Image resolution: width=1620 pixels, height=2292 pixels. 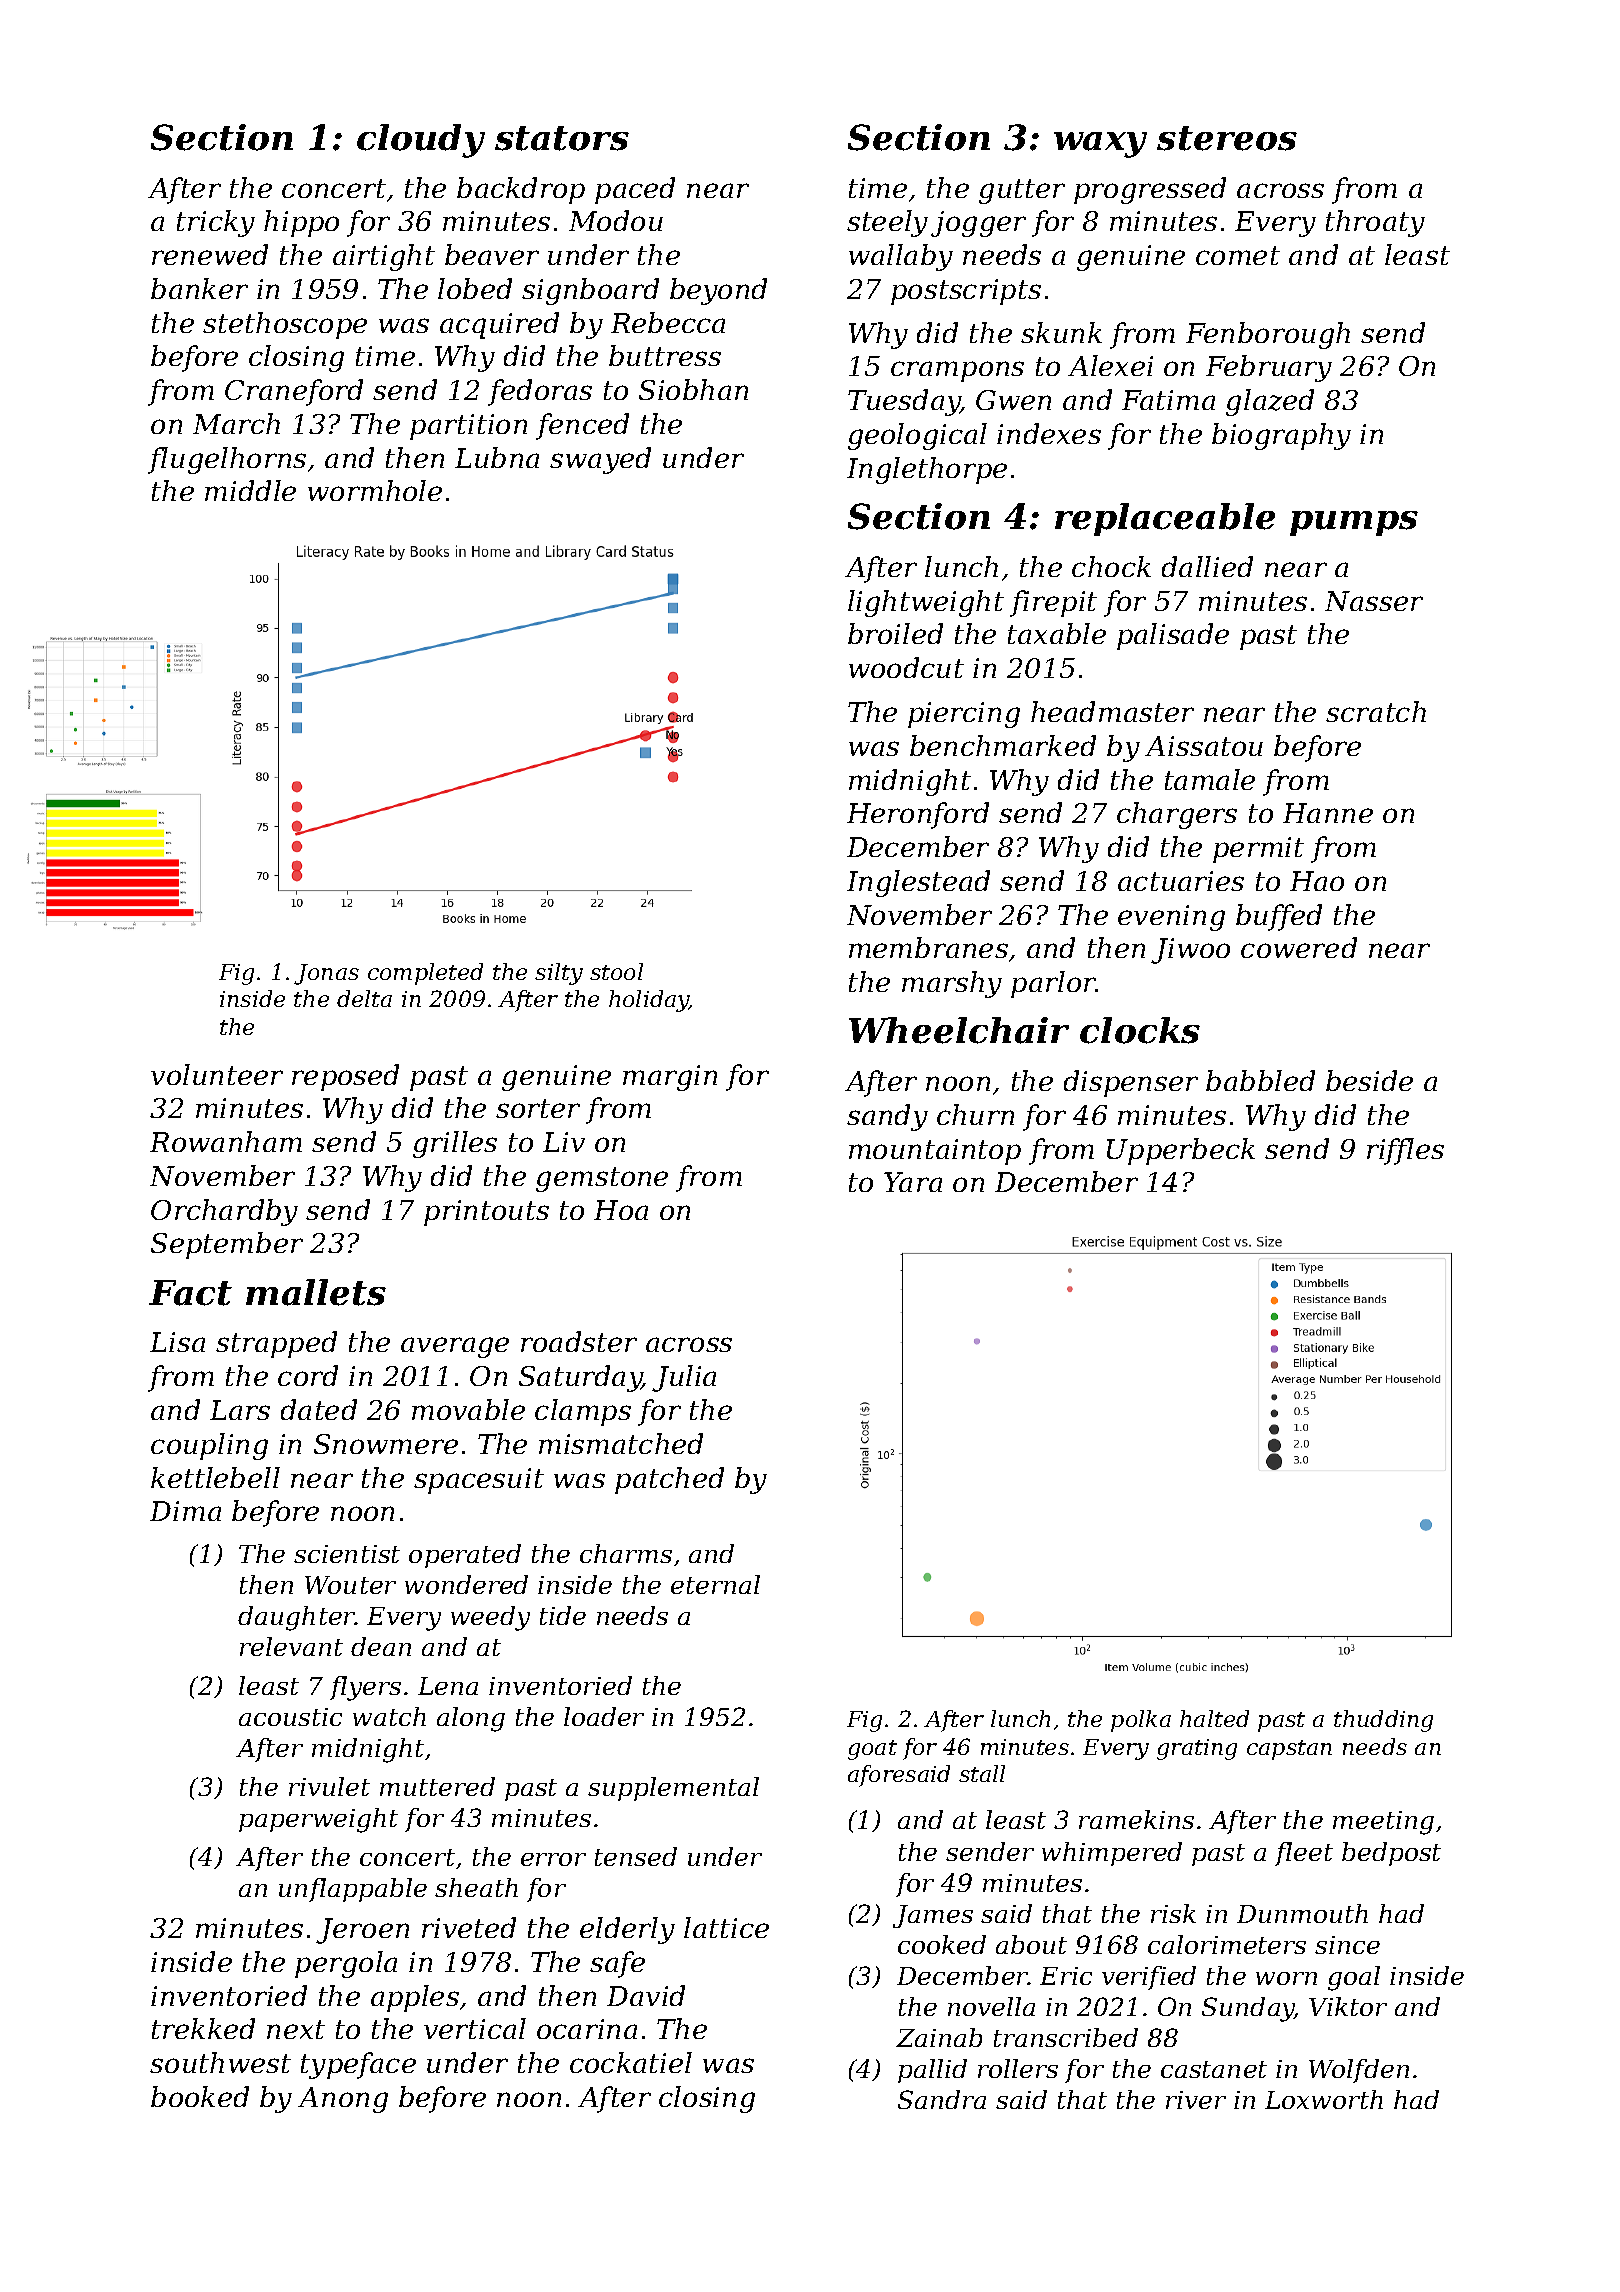 I want to click on stereos, so click(x=1227, y=138).
